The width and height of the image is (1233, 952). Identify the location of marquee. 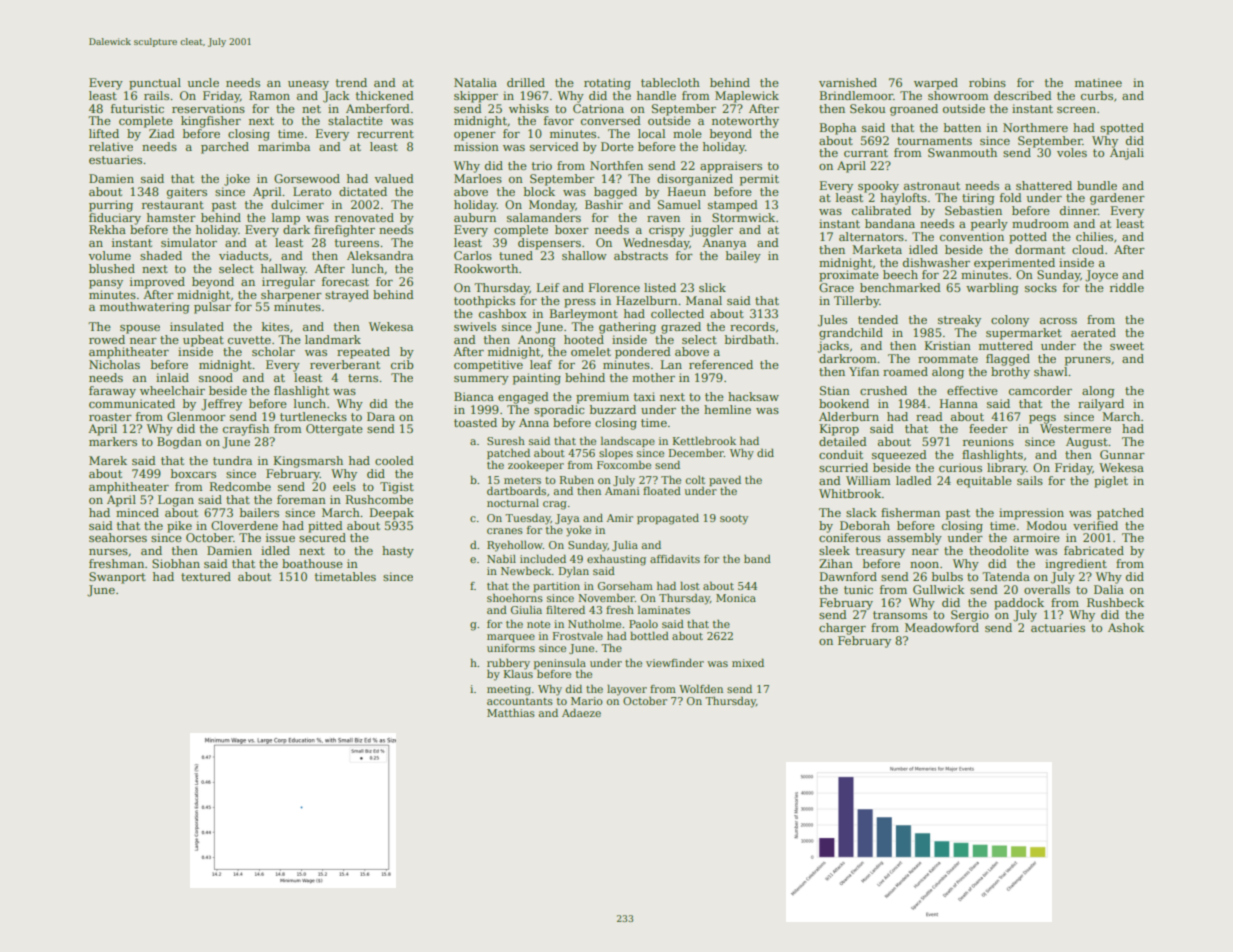
(511, 638).
